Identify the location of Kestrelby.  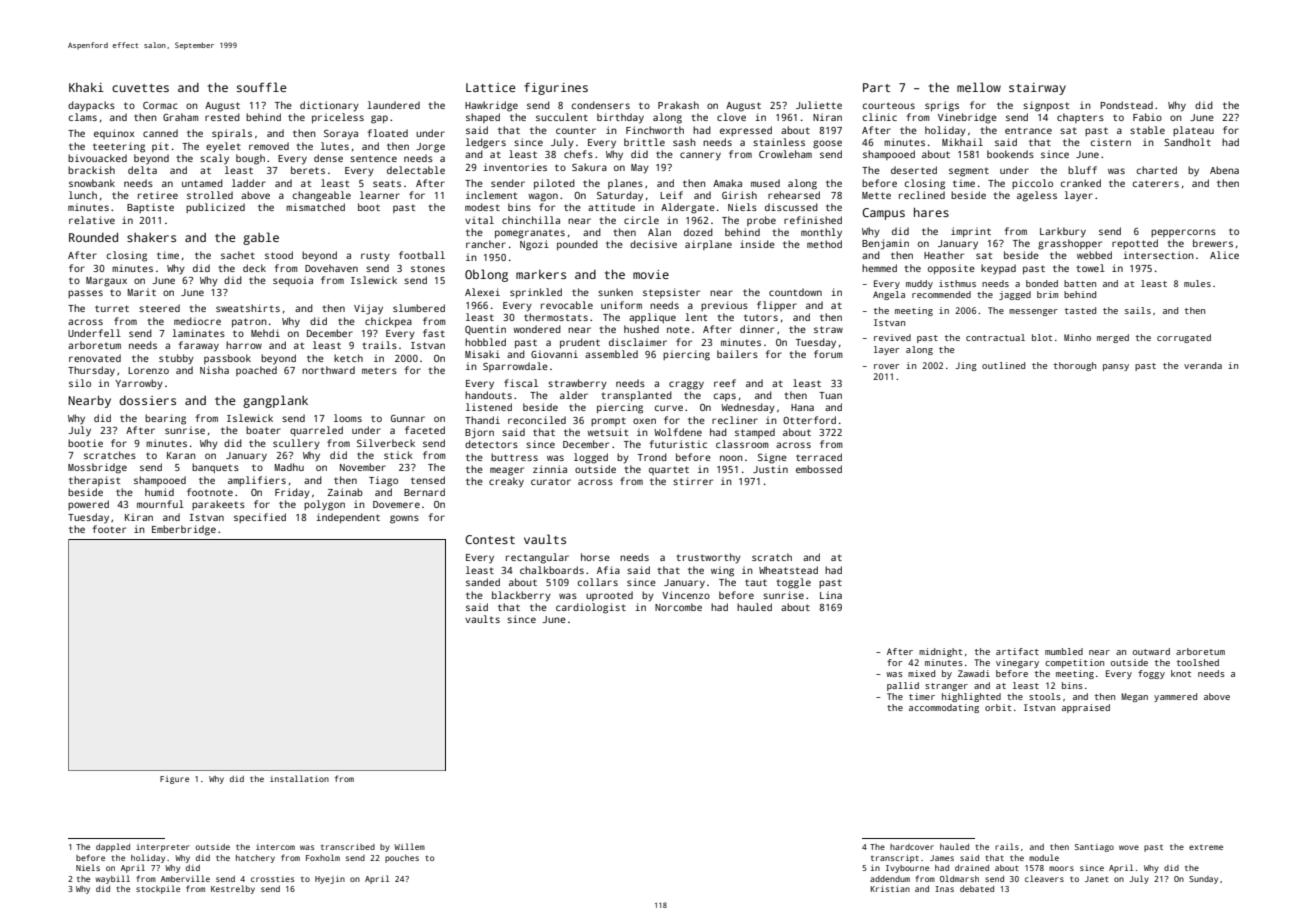
(233, 889).
